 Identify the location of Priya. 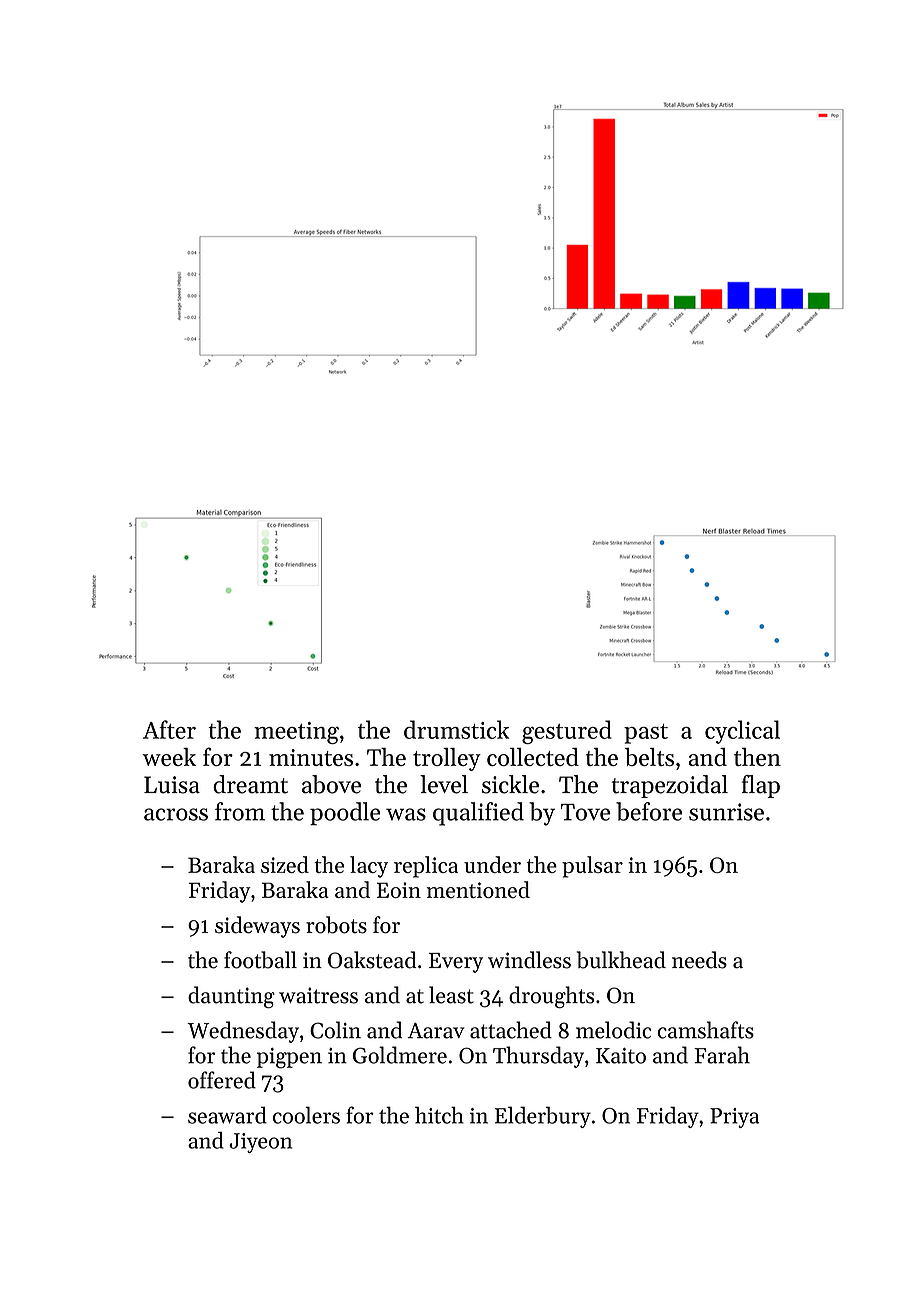
(734, 1118).
